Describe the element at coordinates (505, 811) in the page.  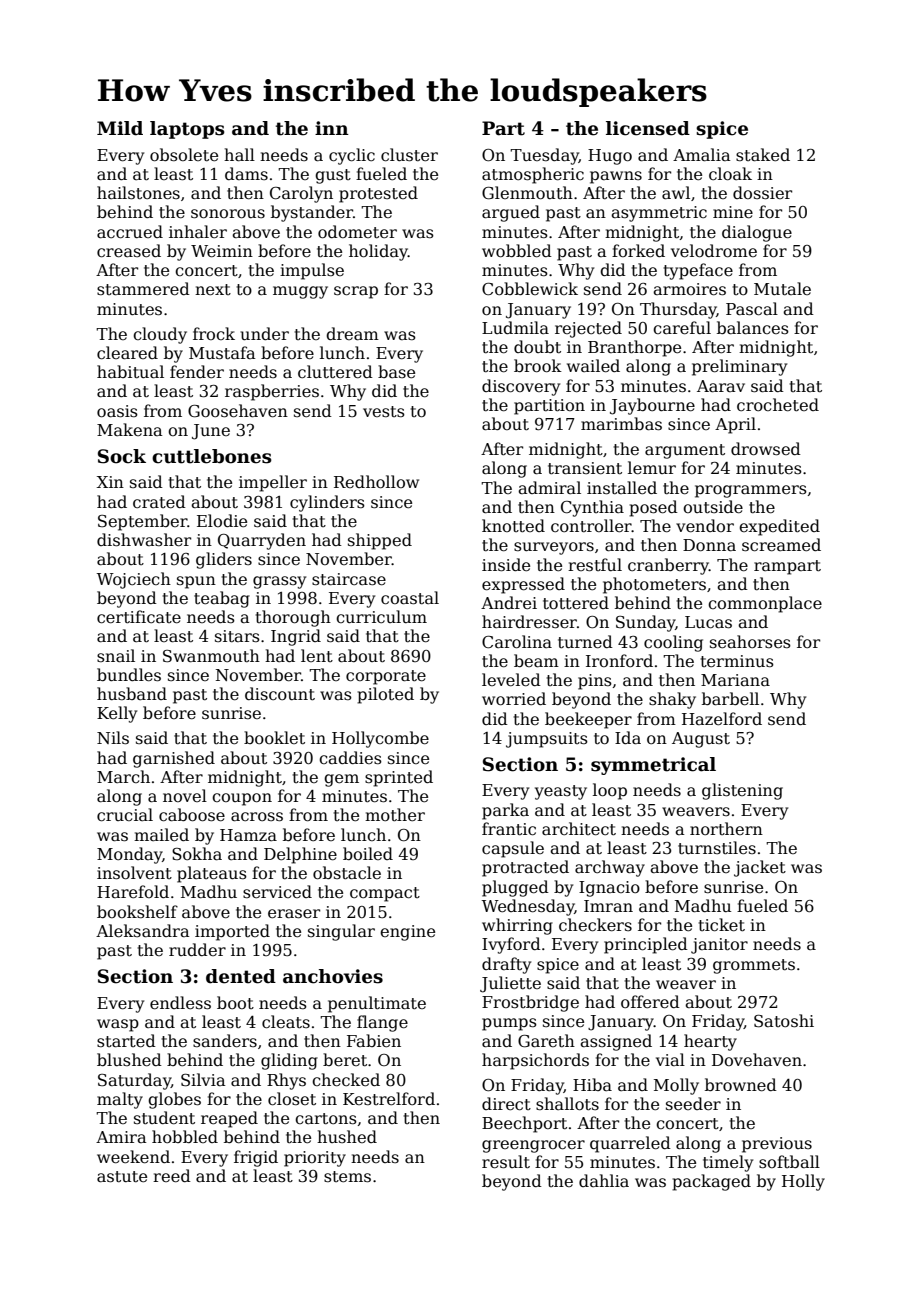
I see `parka` at that location.
